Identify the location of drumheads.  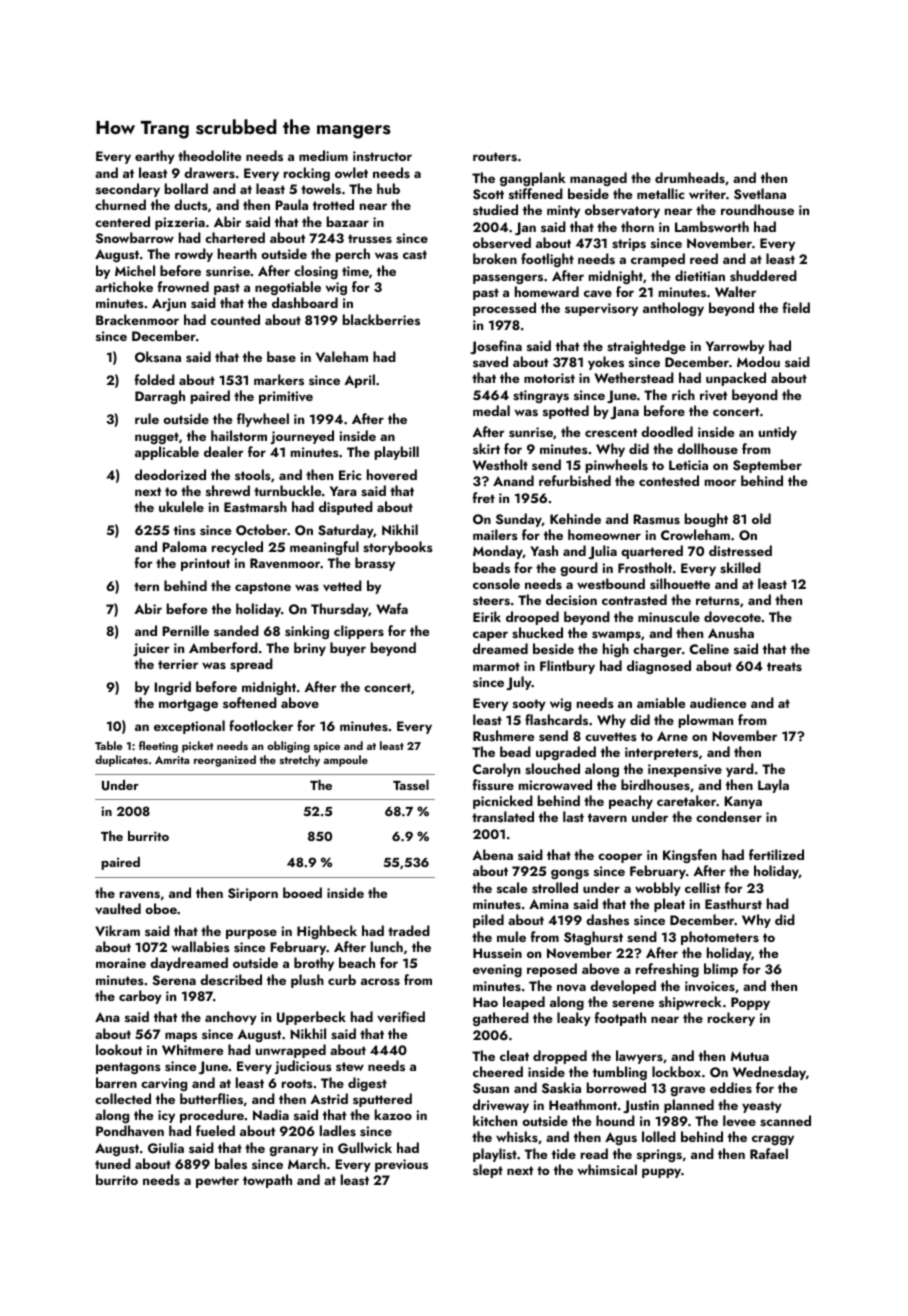
(690, 177).
